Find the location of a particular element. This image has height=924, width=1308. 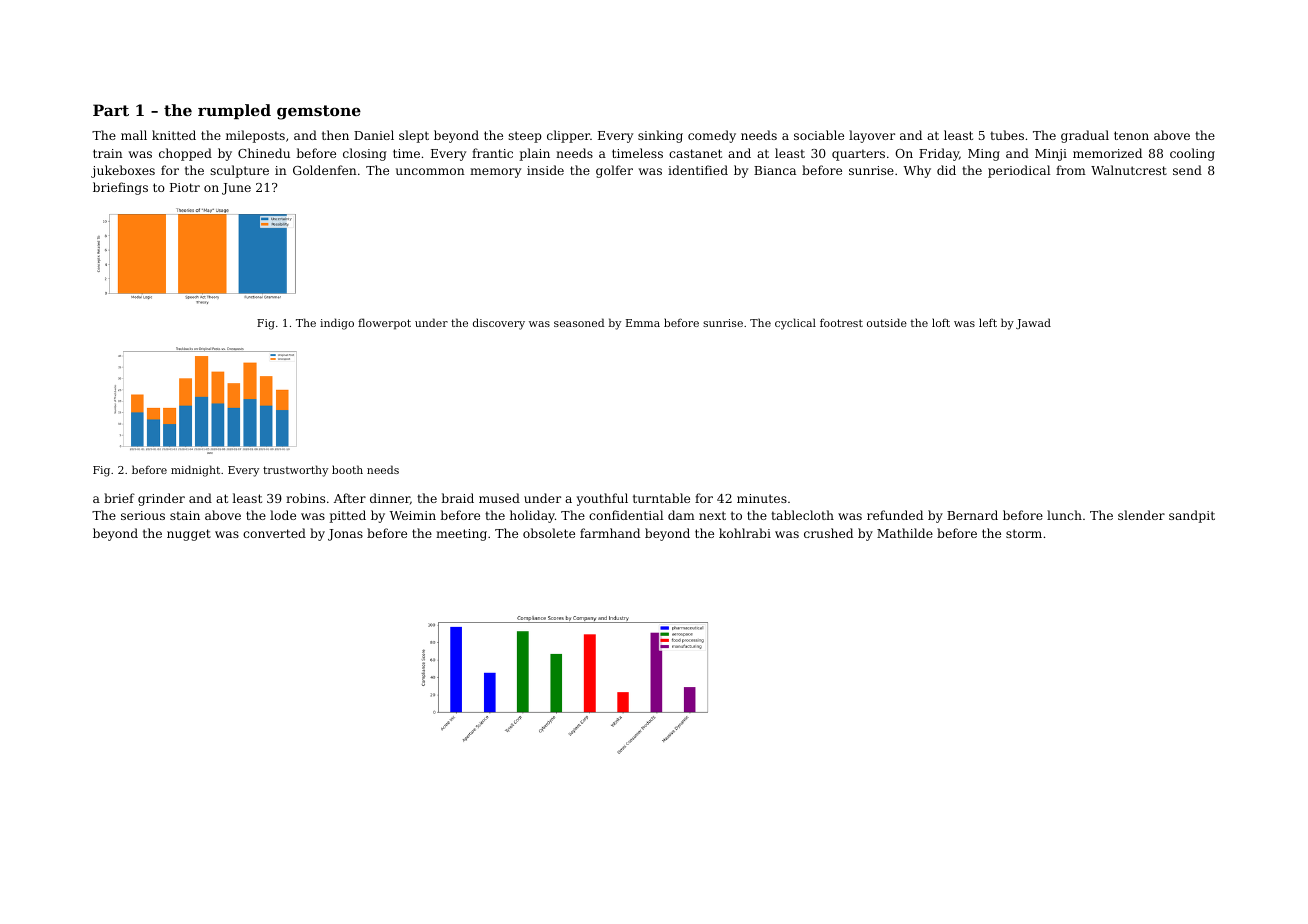

slender is located at coordinates (1141, 515).
